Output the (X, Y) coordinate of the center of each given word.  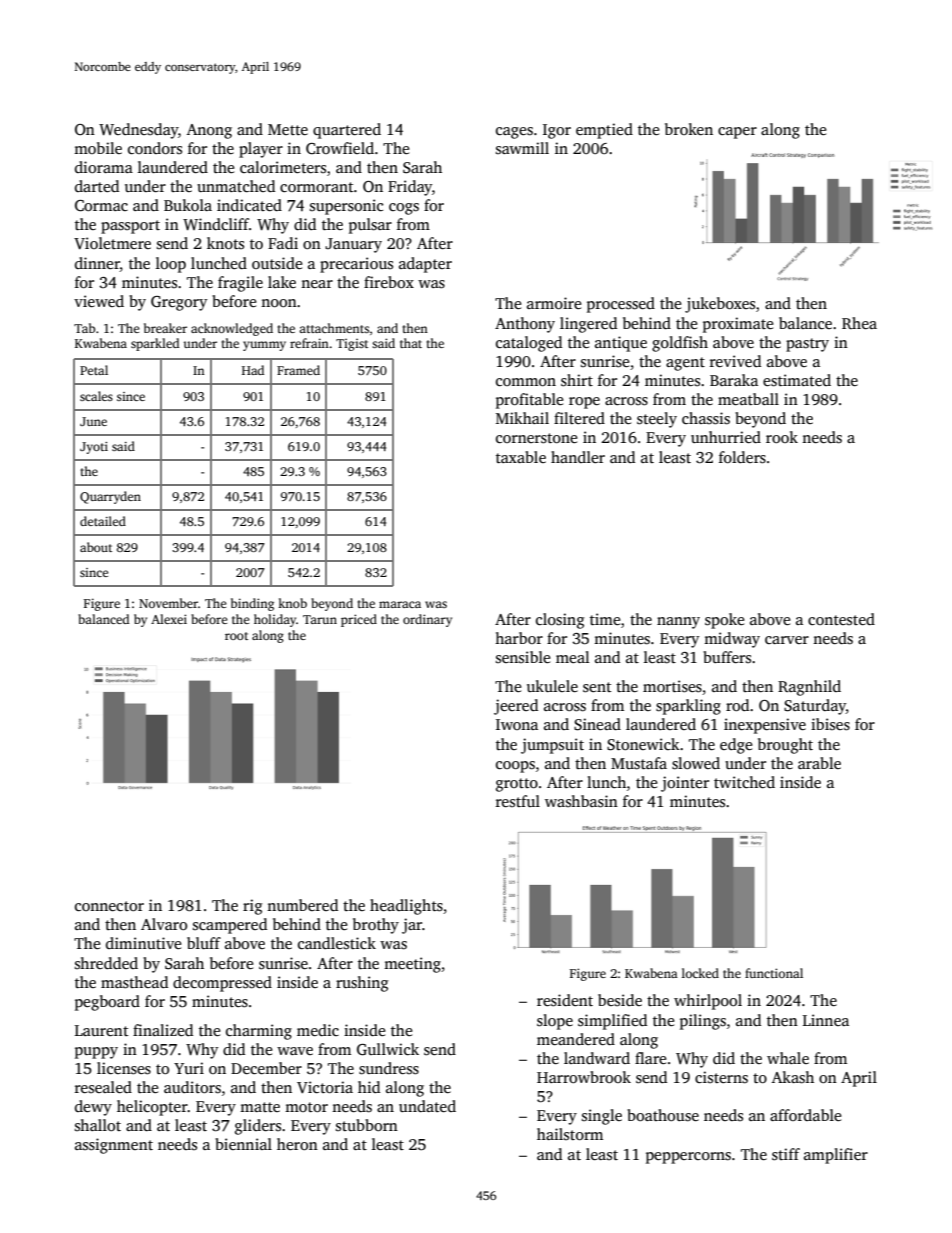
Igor (557, 131)
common (526, 382)
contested (841, 619)
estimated (797, 380)
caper (737, 133)
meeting (412, 965)
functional (774, 973)
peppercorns (688, 1158)
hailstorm (570, 1134)
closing (560, 621)
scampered (230, 926)
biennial (243, 1144)
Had (253, 370)
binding (252, 604)
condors (155, 148)
